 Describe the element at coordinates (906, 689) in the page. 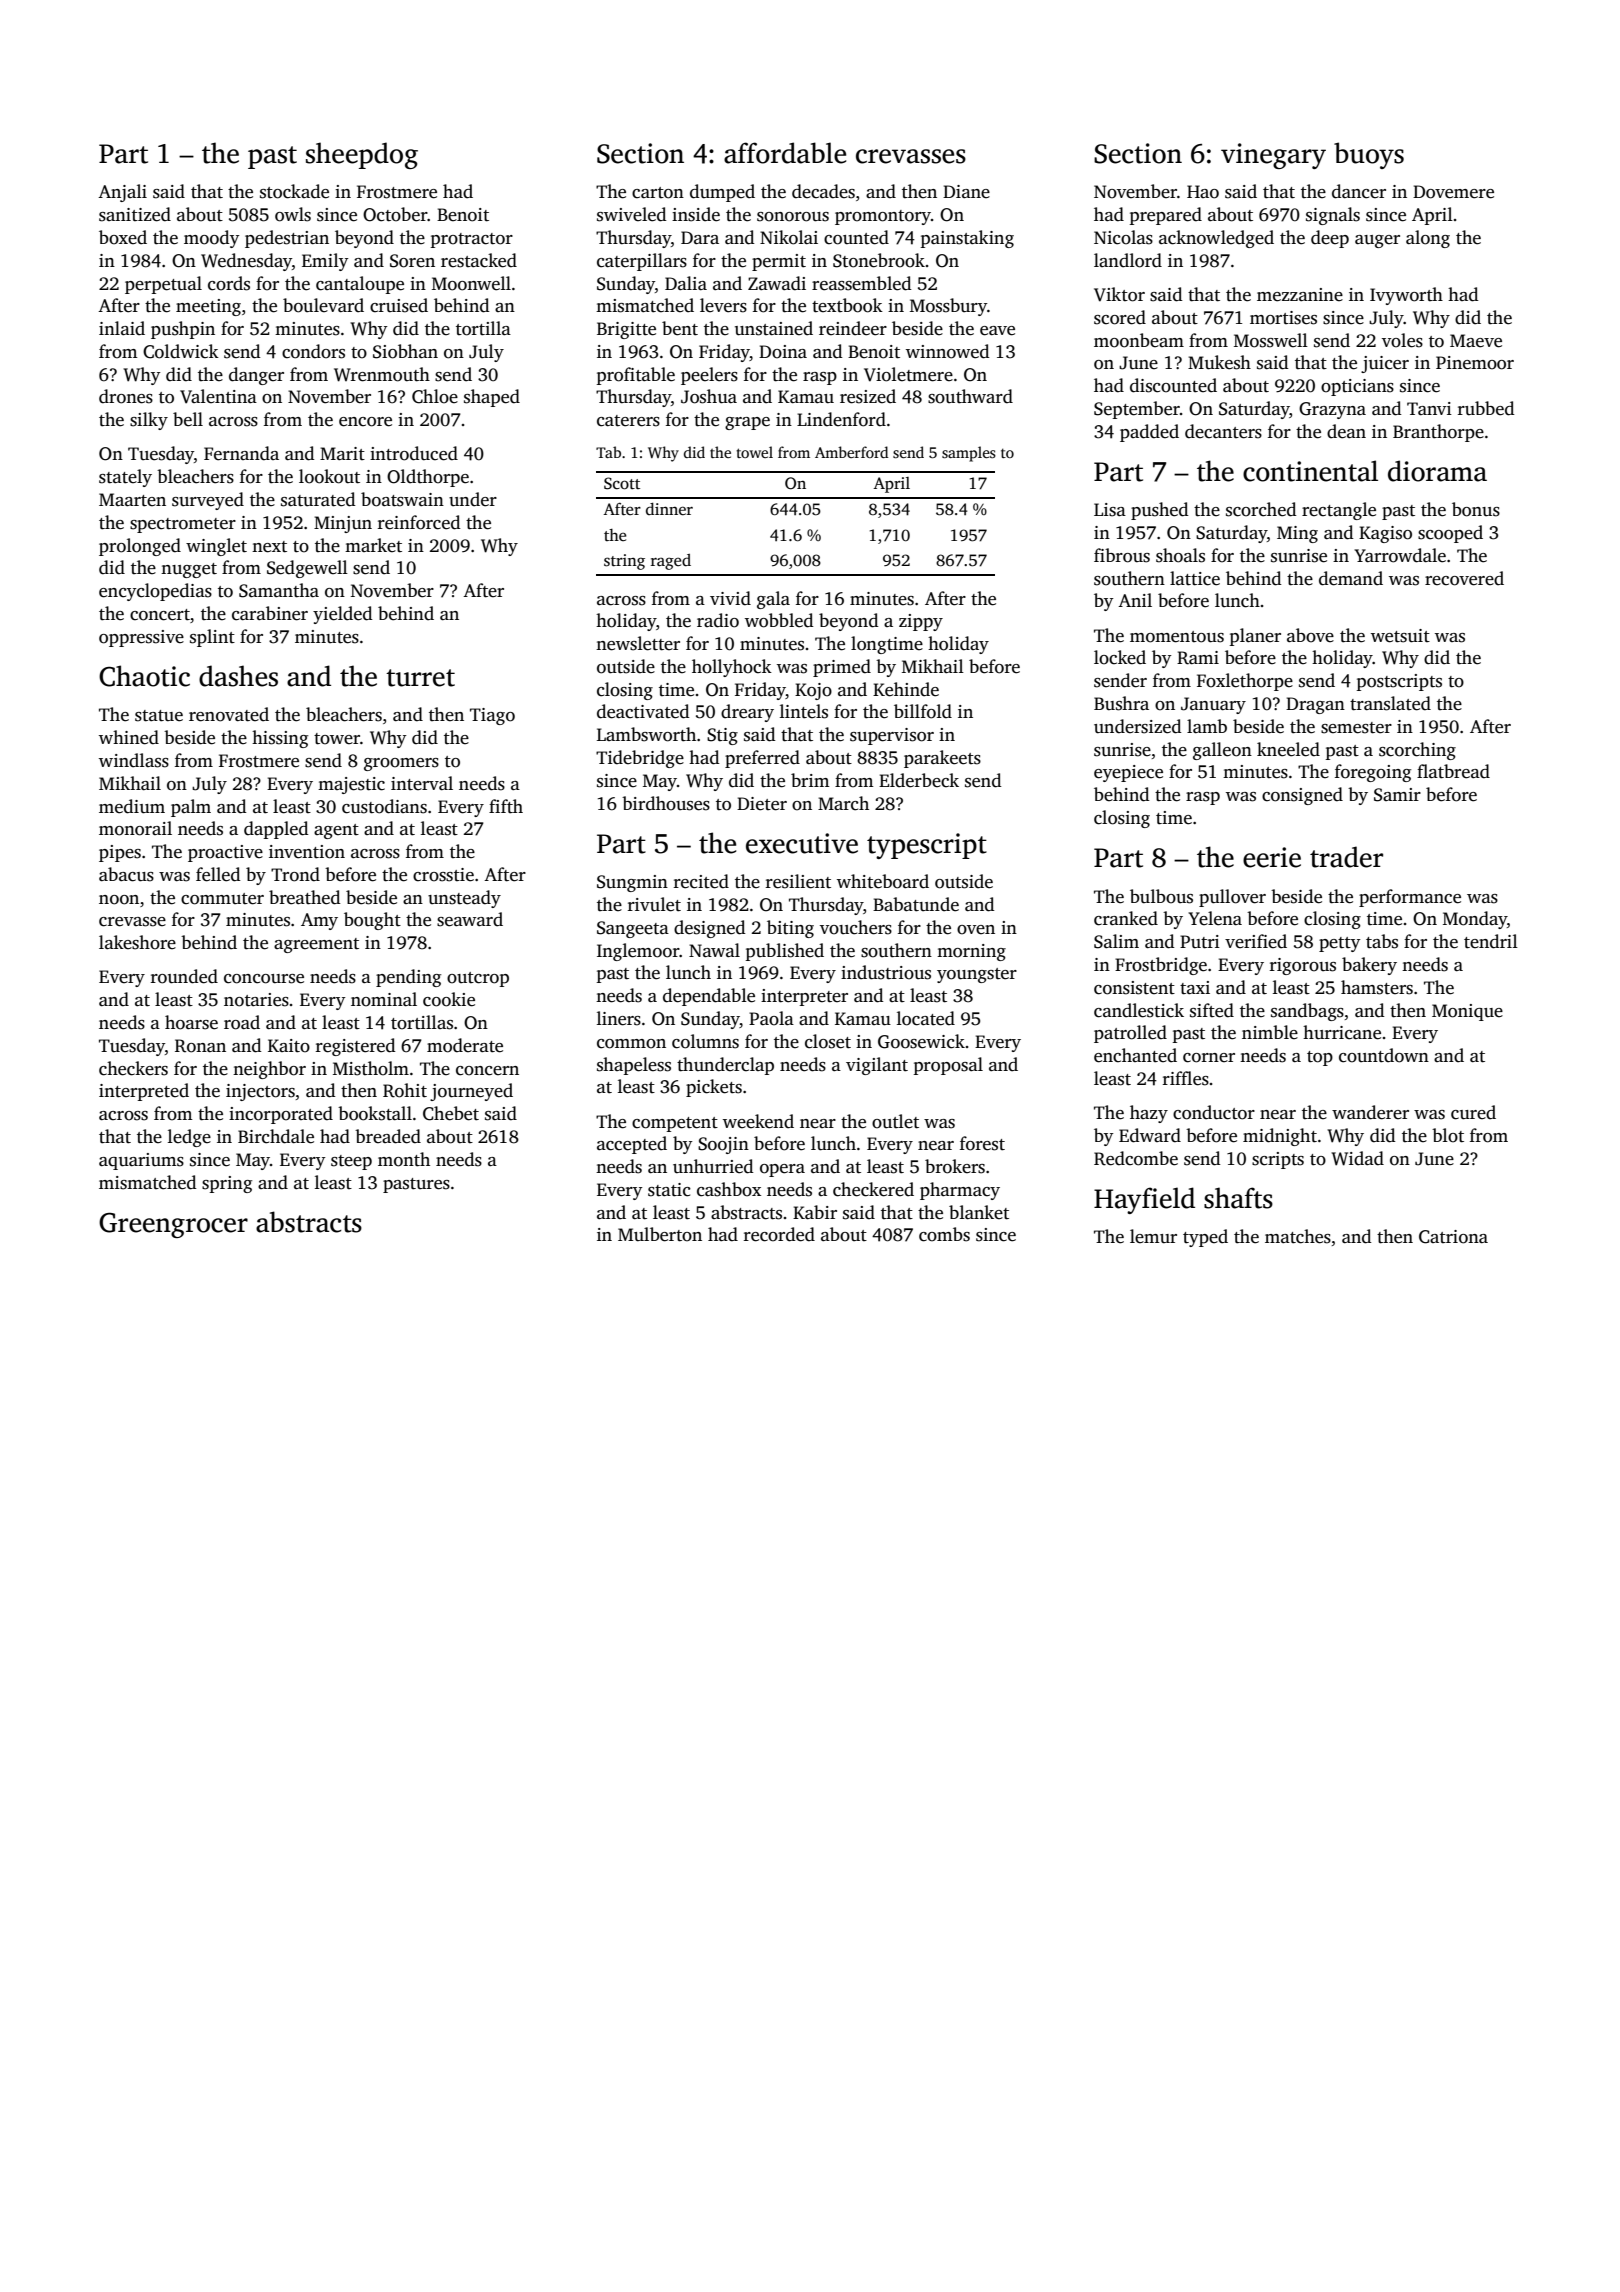

I see `Kehinde` at that location.
